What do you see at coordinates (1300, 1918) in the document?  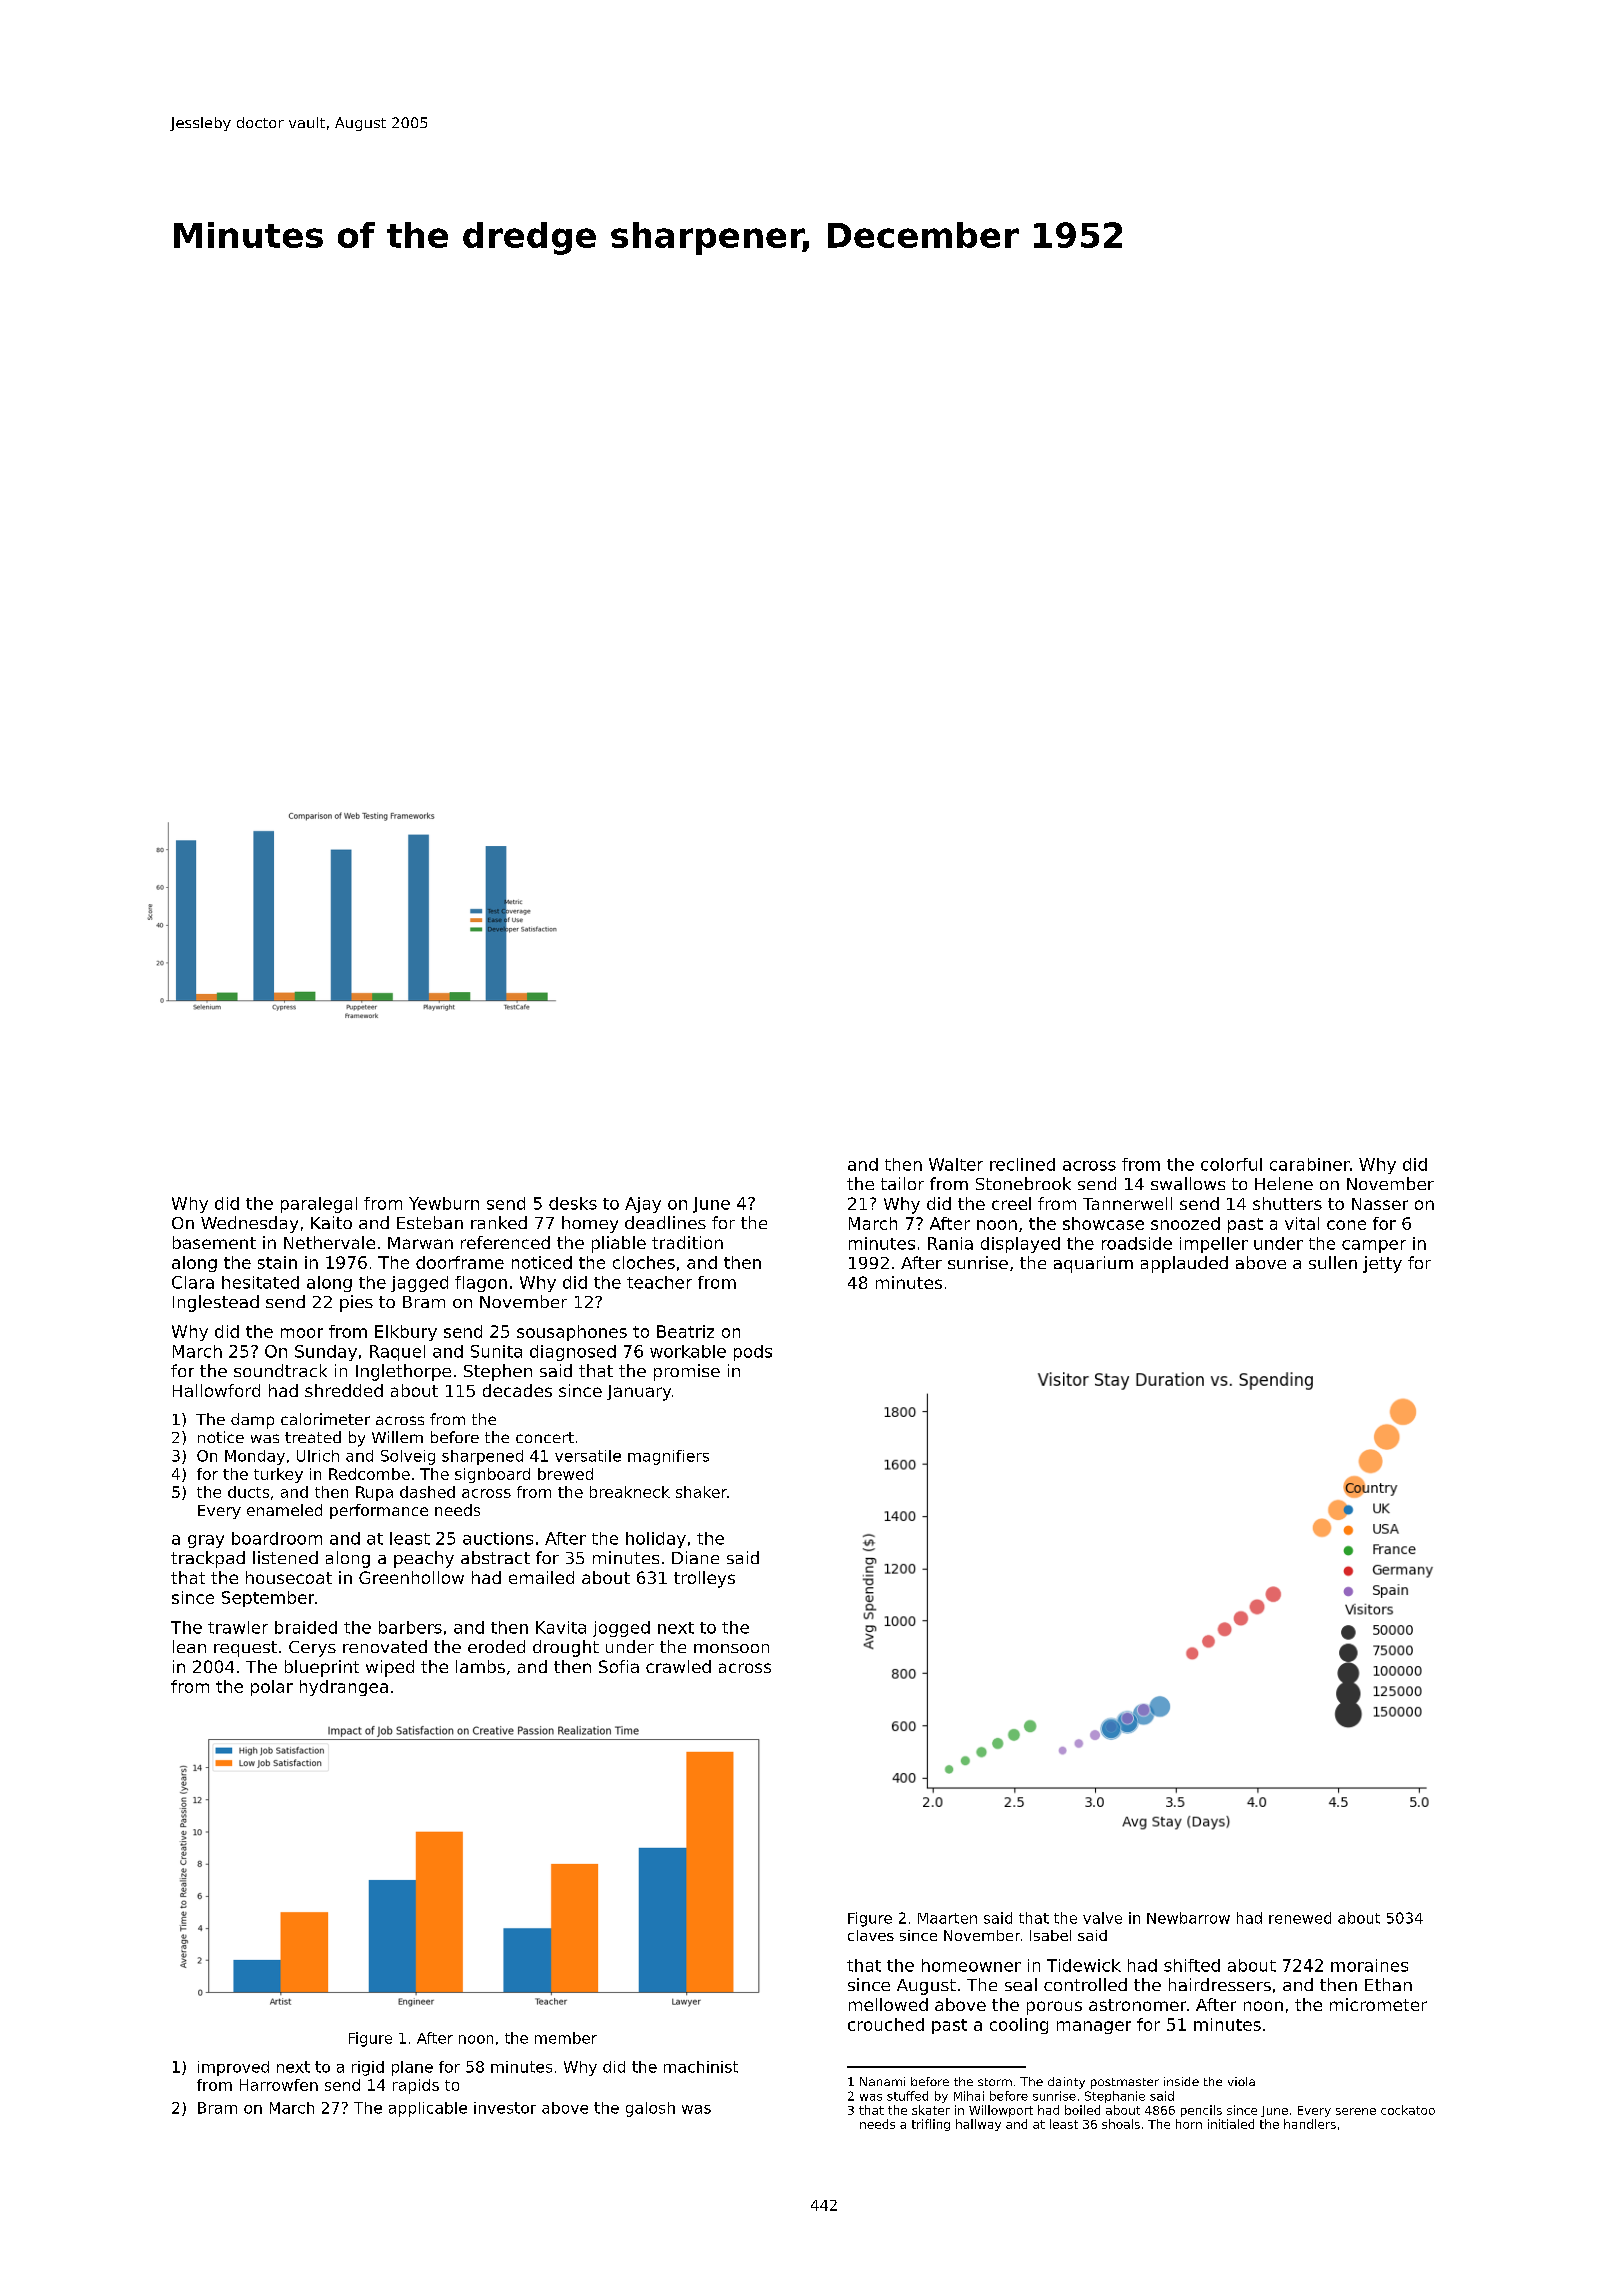 I see `renewed` at bounding box center [1300, 1918].
